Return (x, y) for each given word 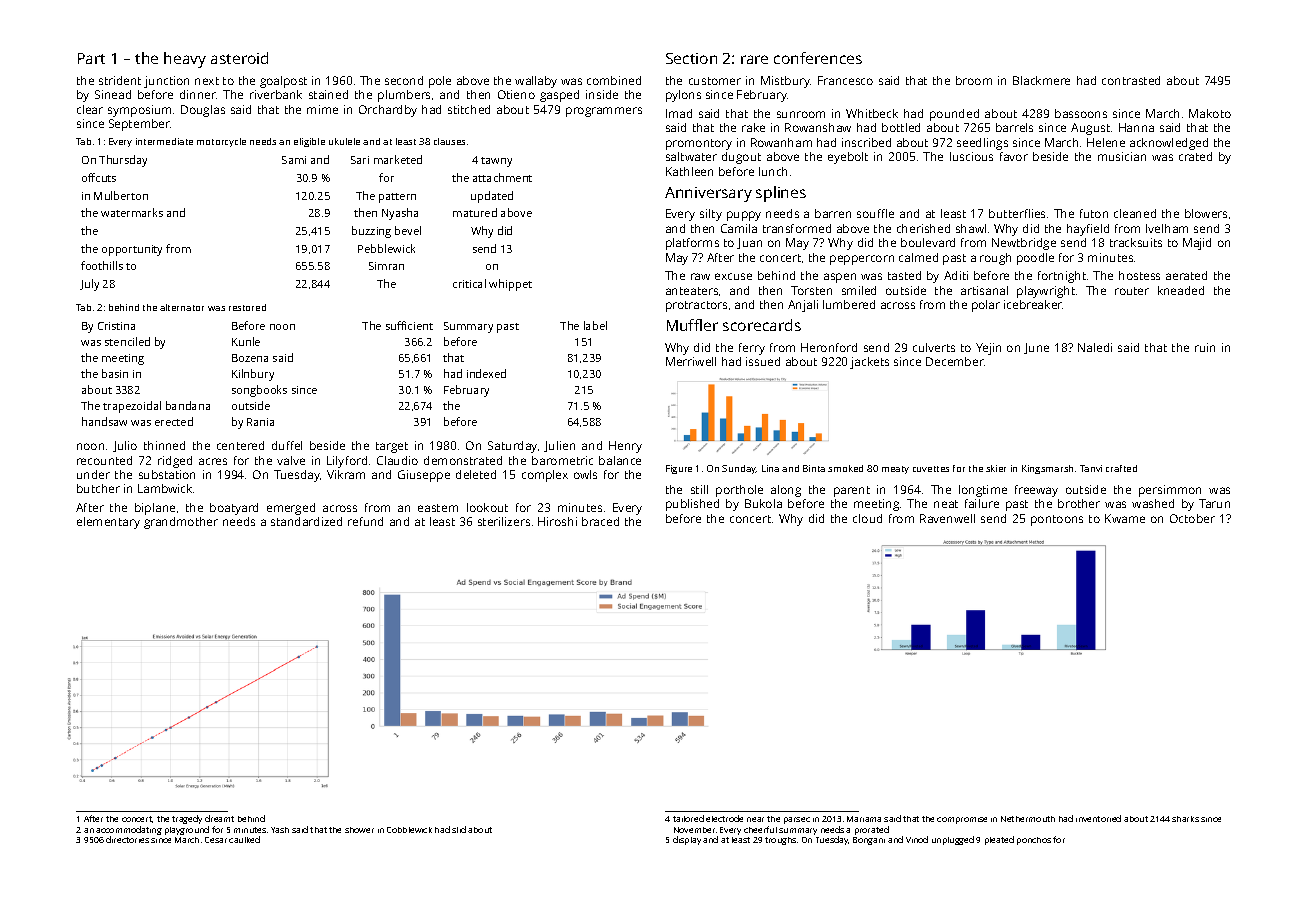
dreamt (219, 818)
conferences (818, 58)
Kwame (1125, 518)
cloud (867, 518)
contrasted (1131, 80)
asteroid (239, 58)
